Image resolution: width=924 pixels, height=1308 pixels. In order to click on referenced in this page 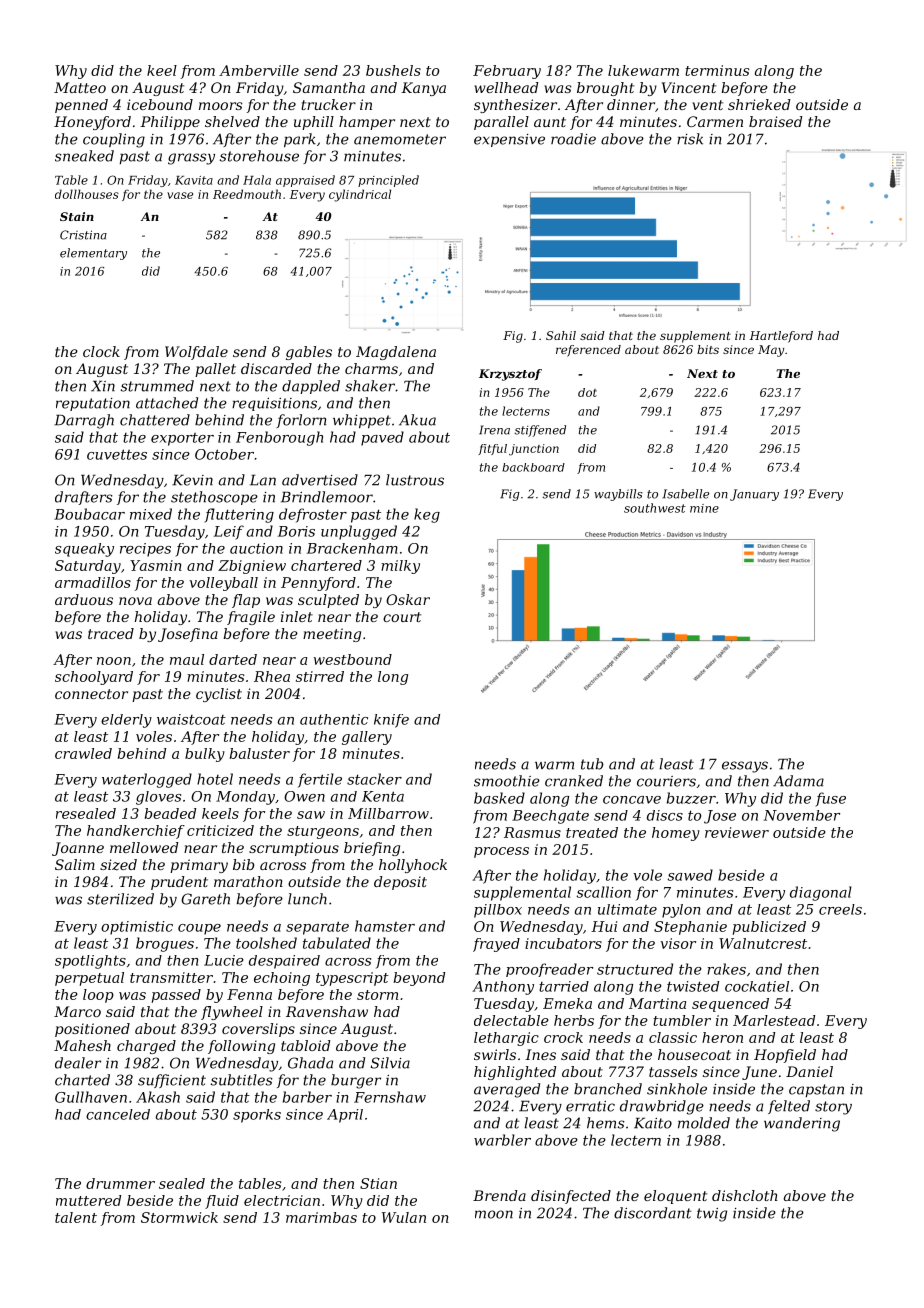, I will do `click(588, 351)`.
